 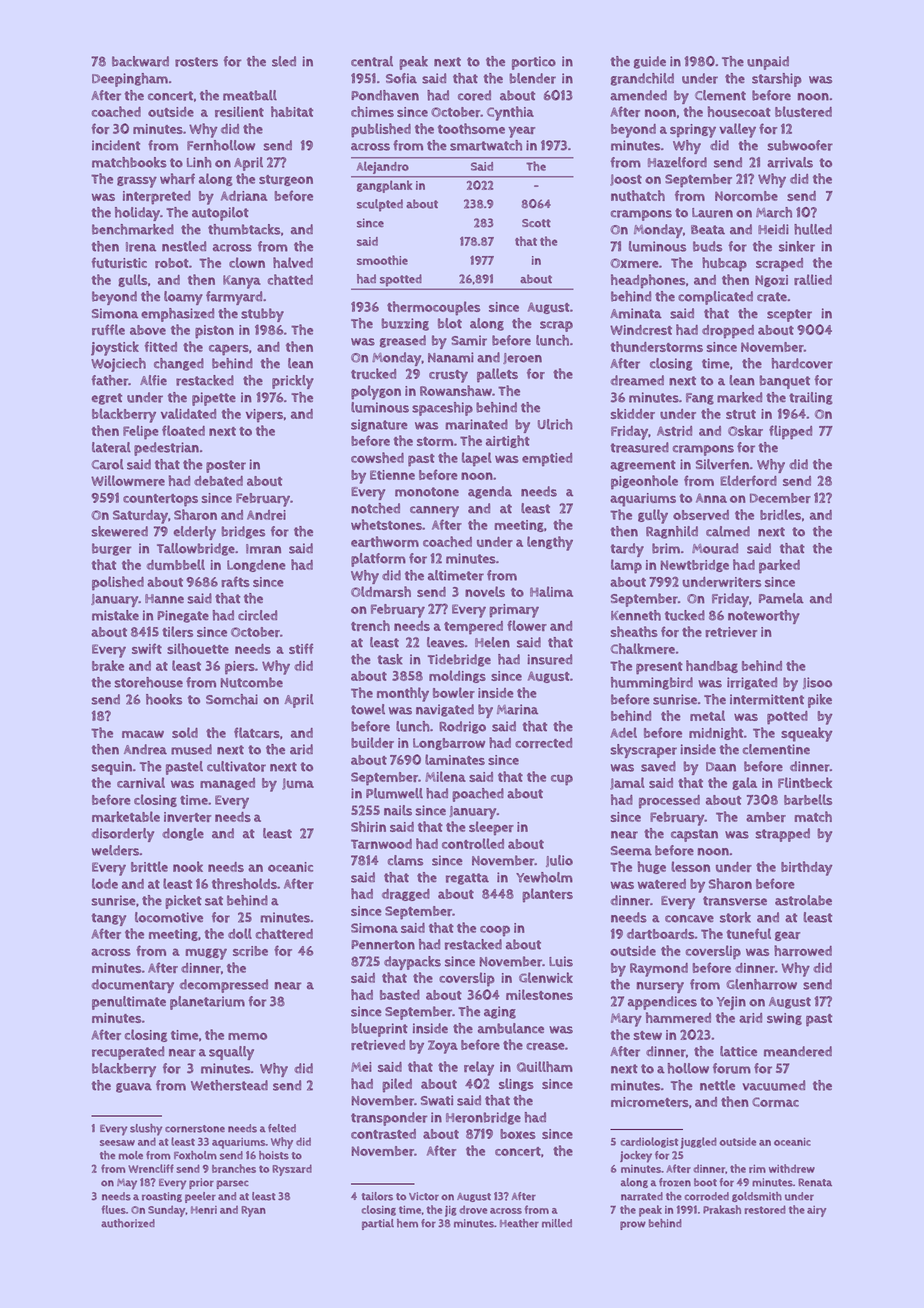 I want to click on Flintbeck, so click(x=805, y=782).
